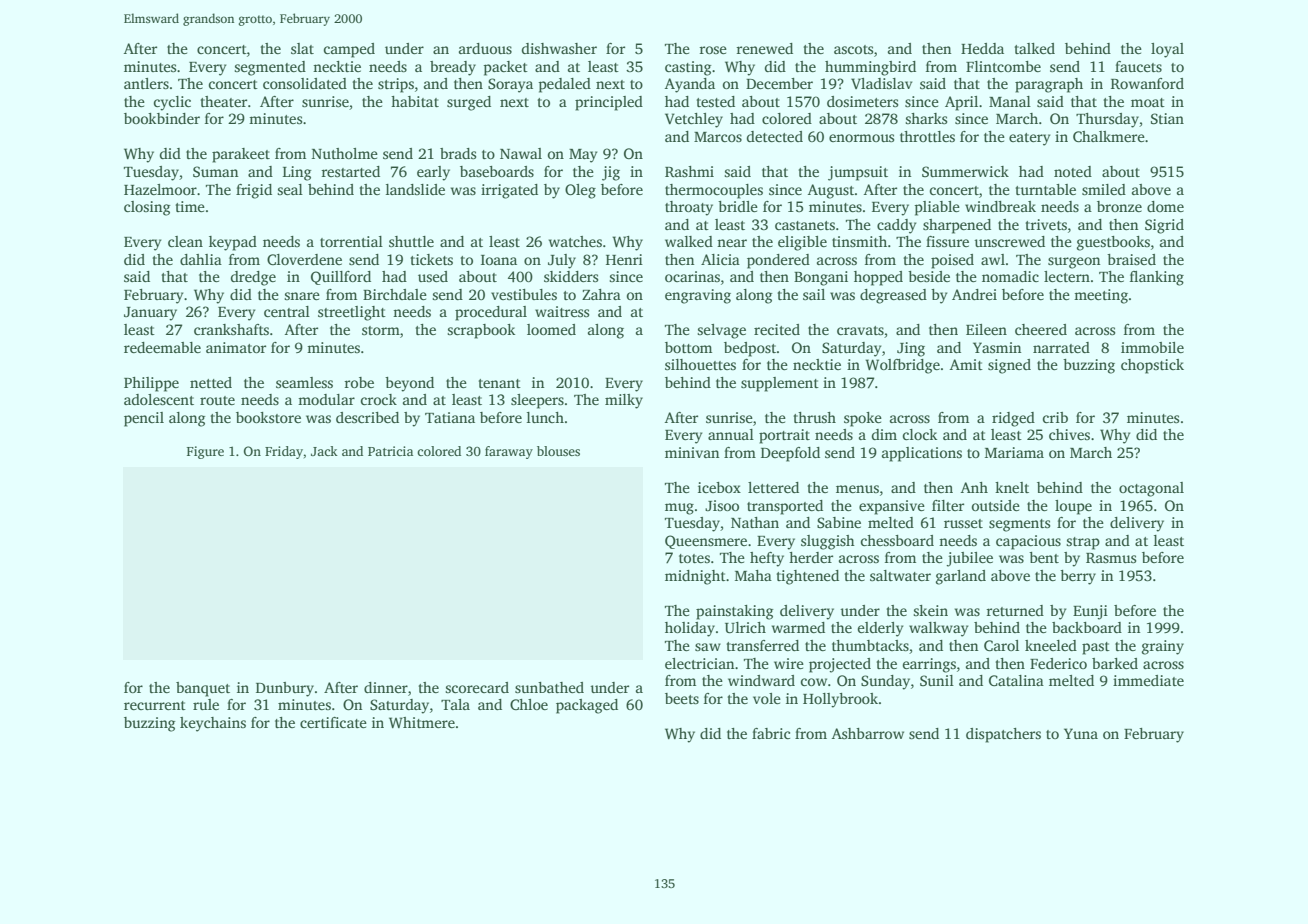  I want to click on Birchdale, so click(395, 294).
